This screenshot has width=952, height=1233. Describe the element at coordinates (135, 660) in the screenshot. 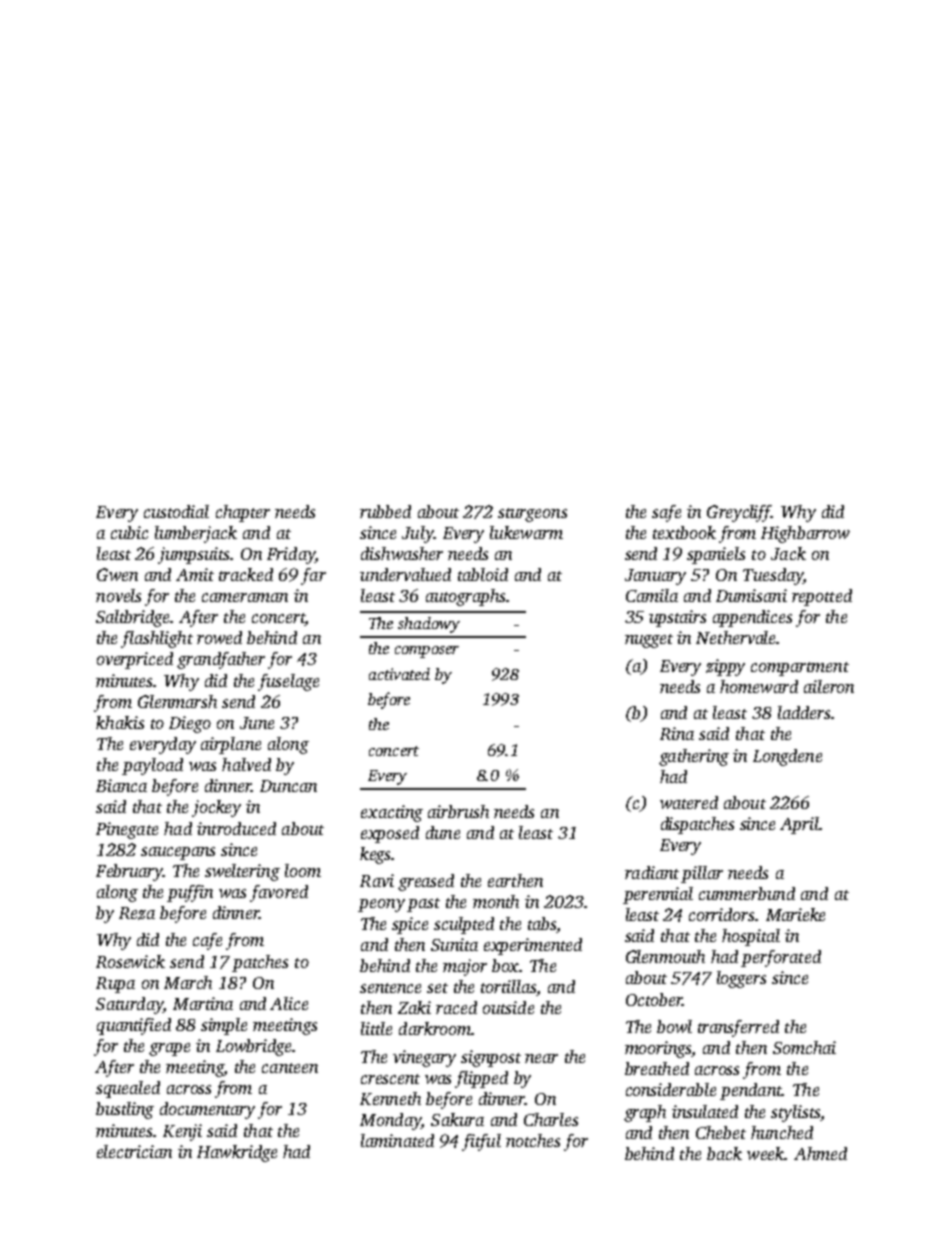

I see `overpriced` at that location.
